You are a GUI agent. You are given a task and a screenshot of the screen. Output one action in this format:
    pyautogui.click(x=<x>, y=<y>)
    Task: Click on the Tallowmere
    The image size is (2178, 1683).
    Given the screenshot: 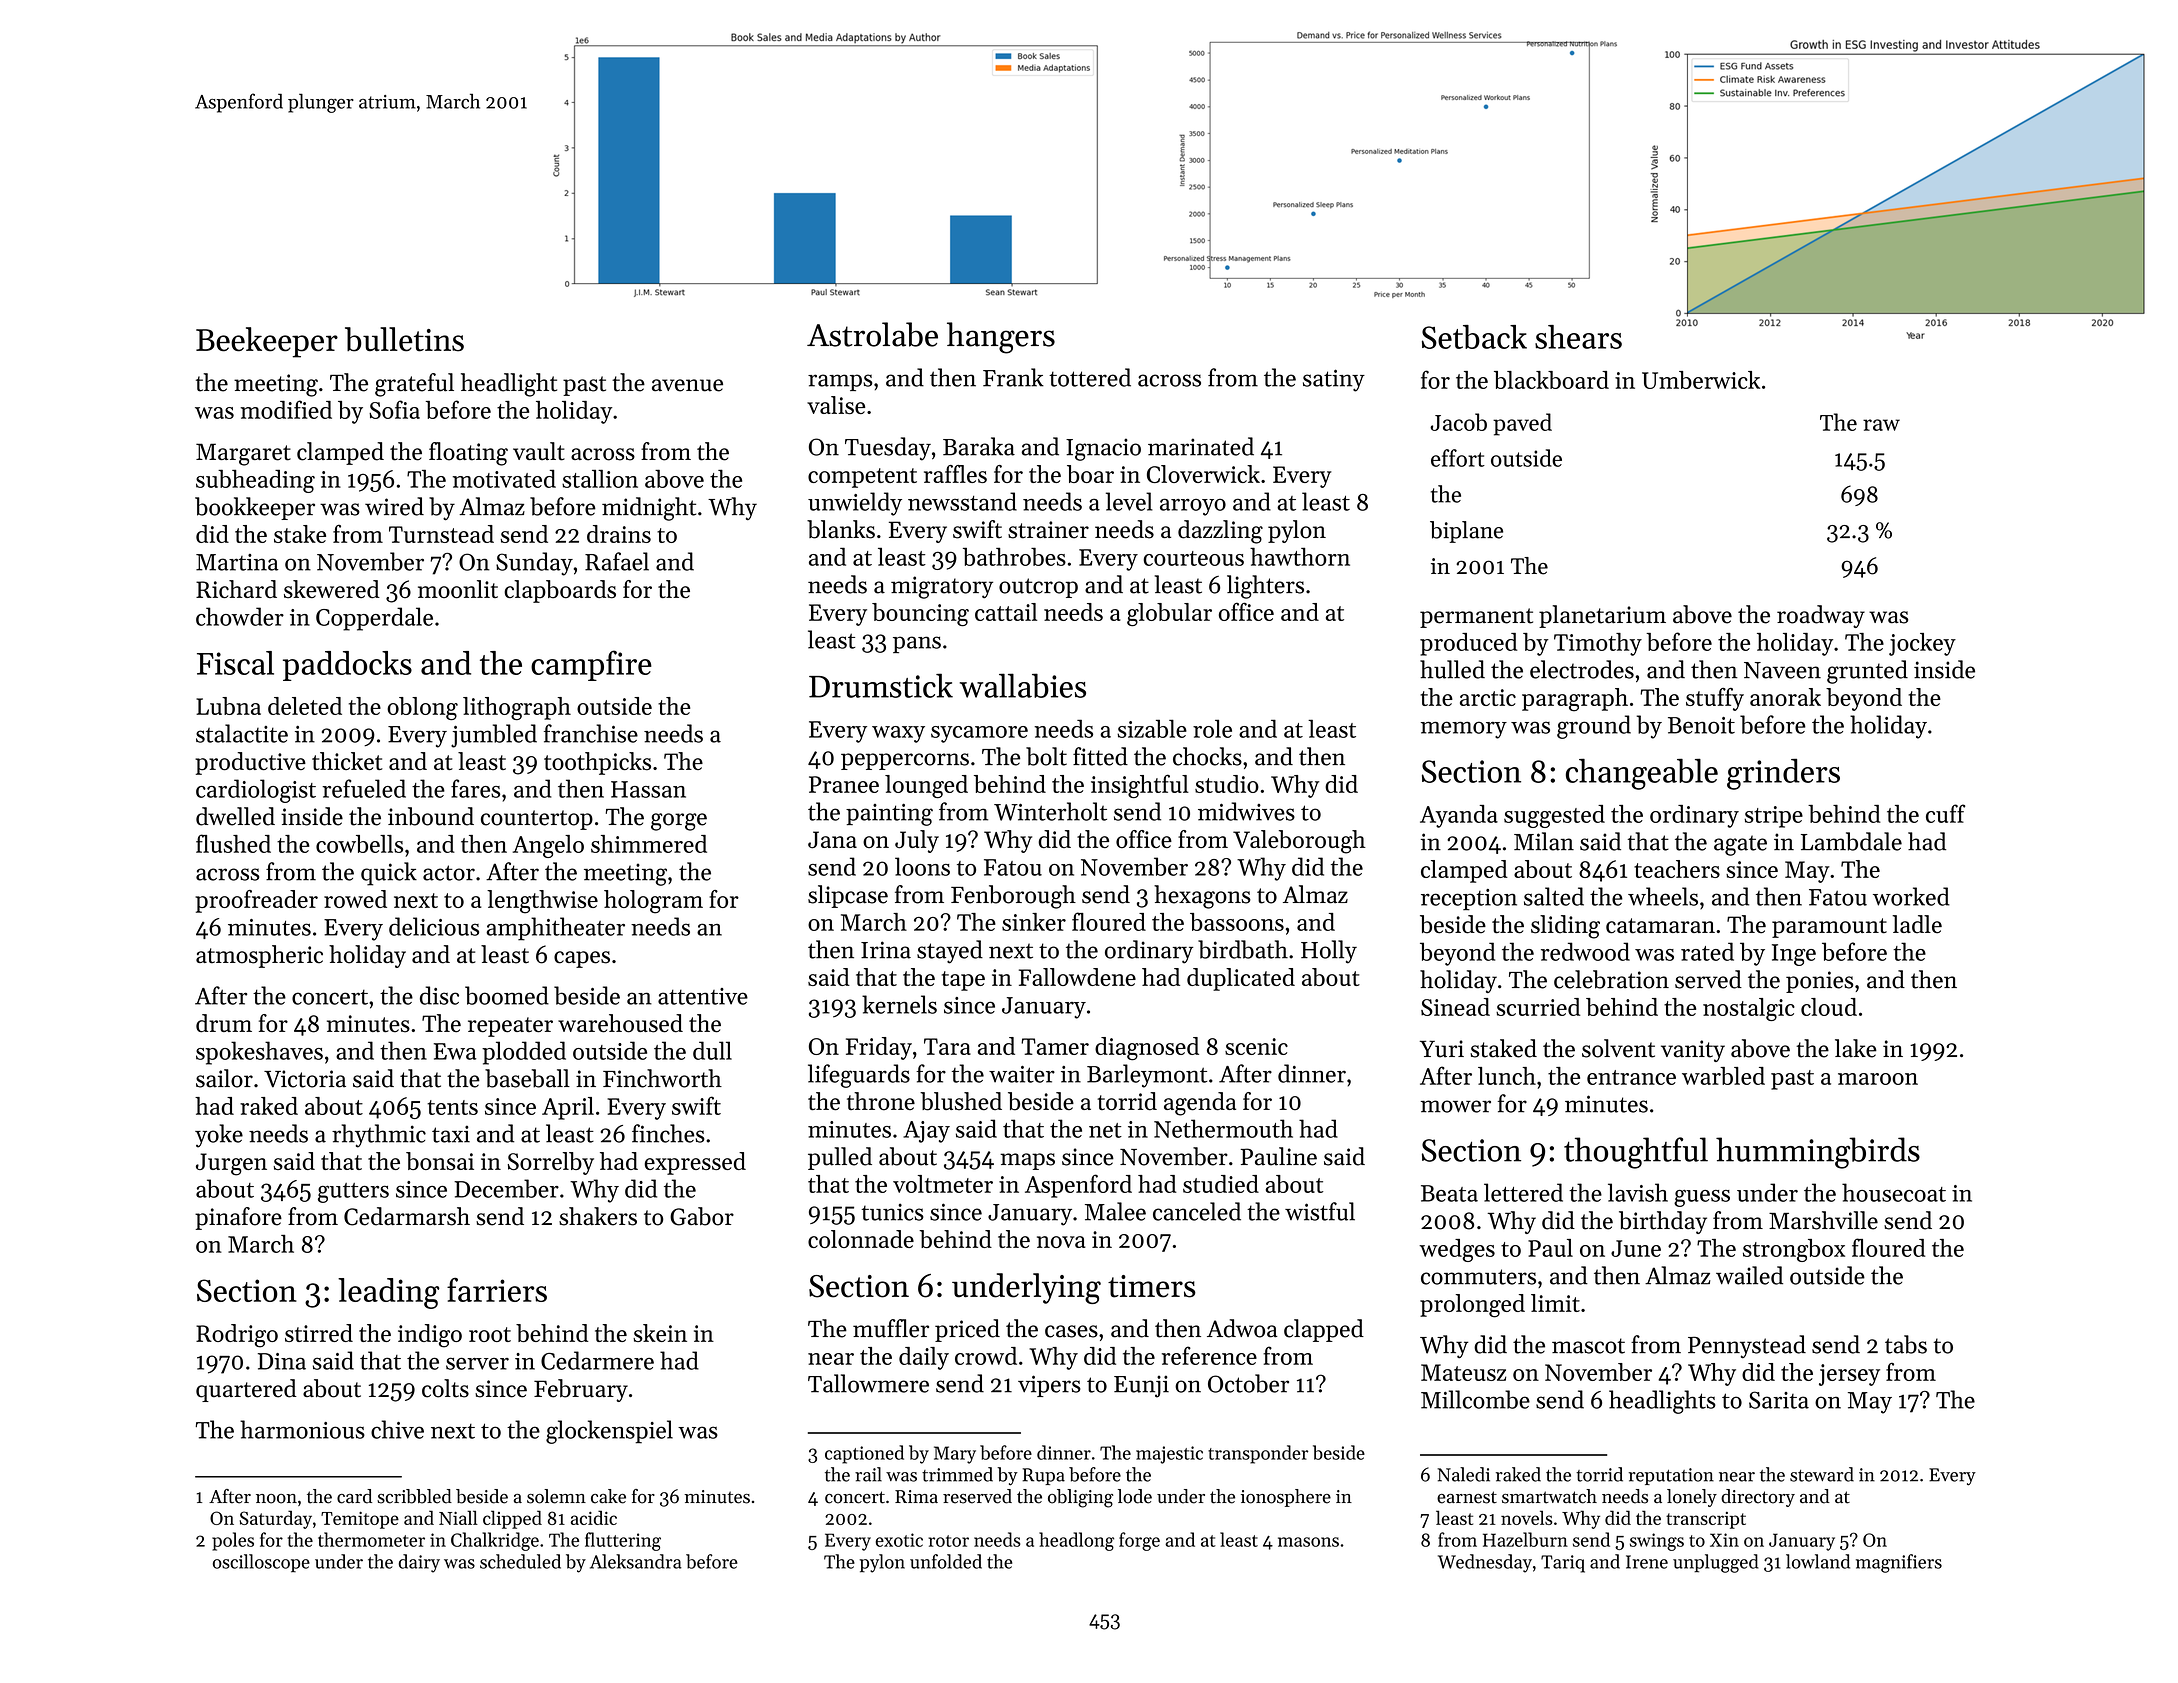 What is the action you would take?
    pyautogui.click(x=868, y=1383)
